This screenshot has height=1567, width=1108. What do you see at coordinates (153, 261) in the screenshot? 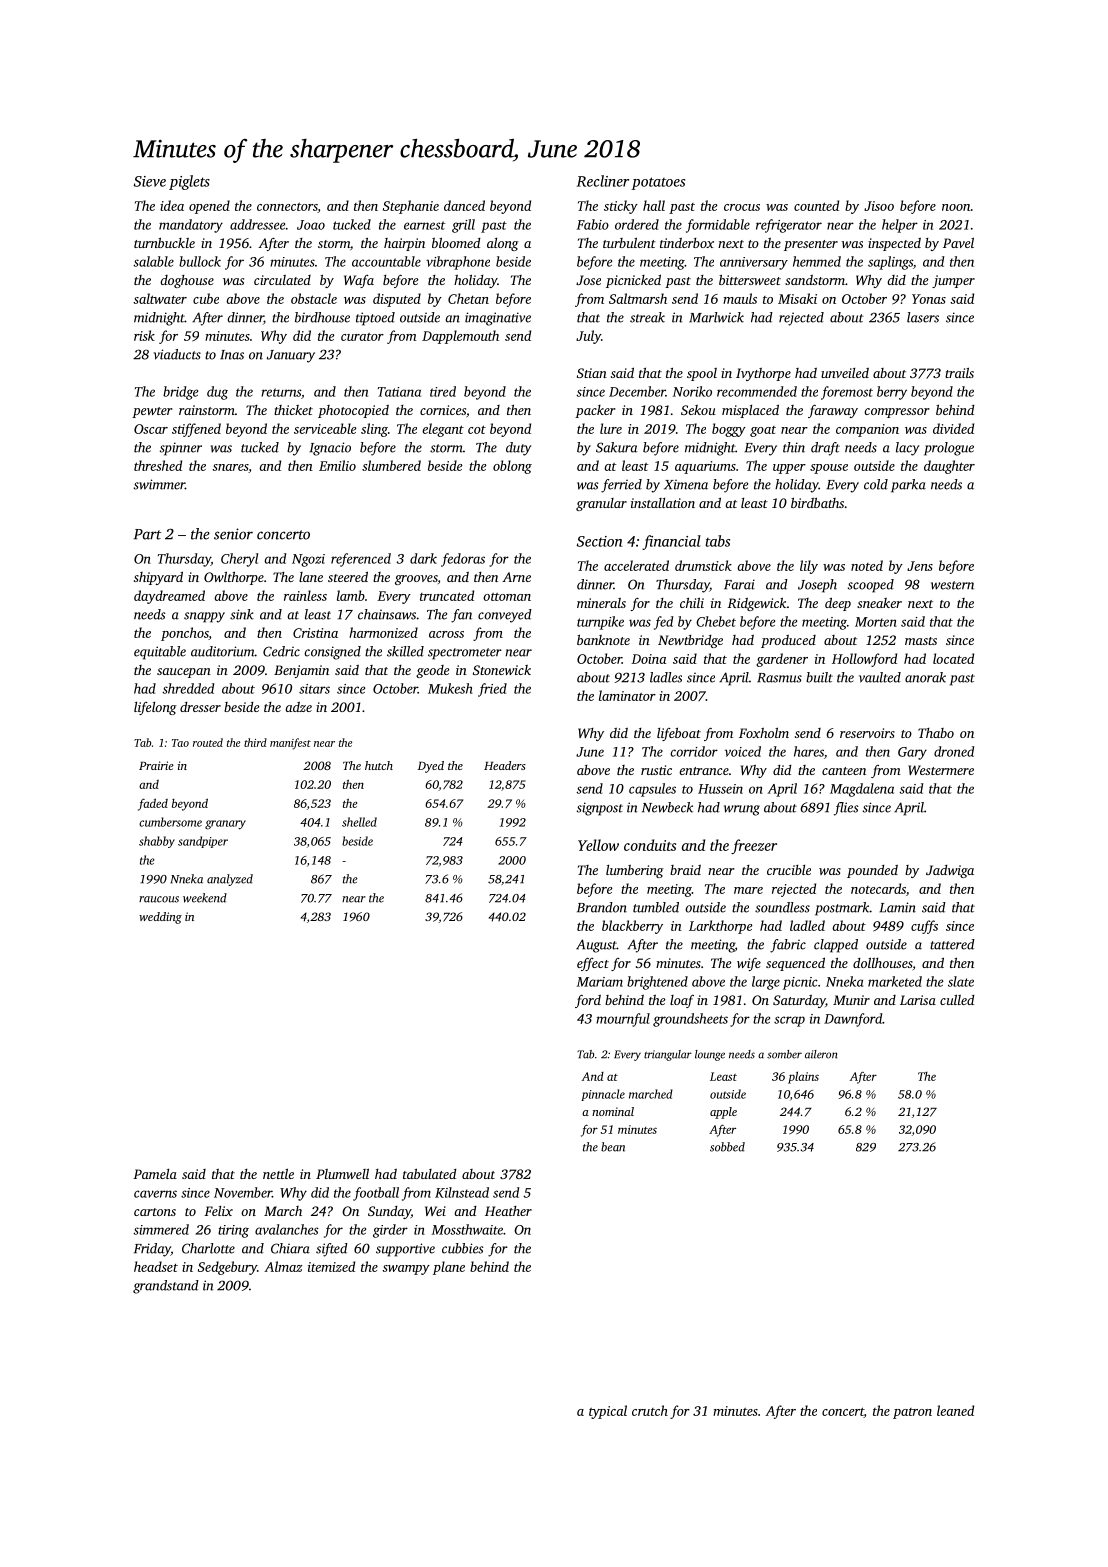
I see `salable` at bounding box center [153, 261].
